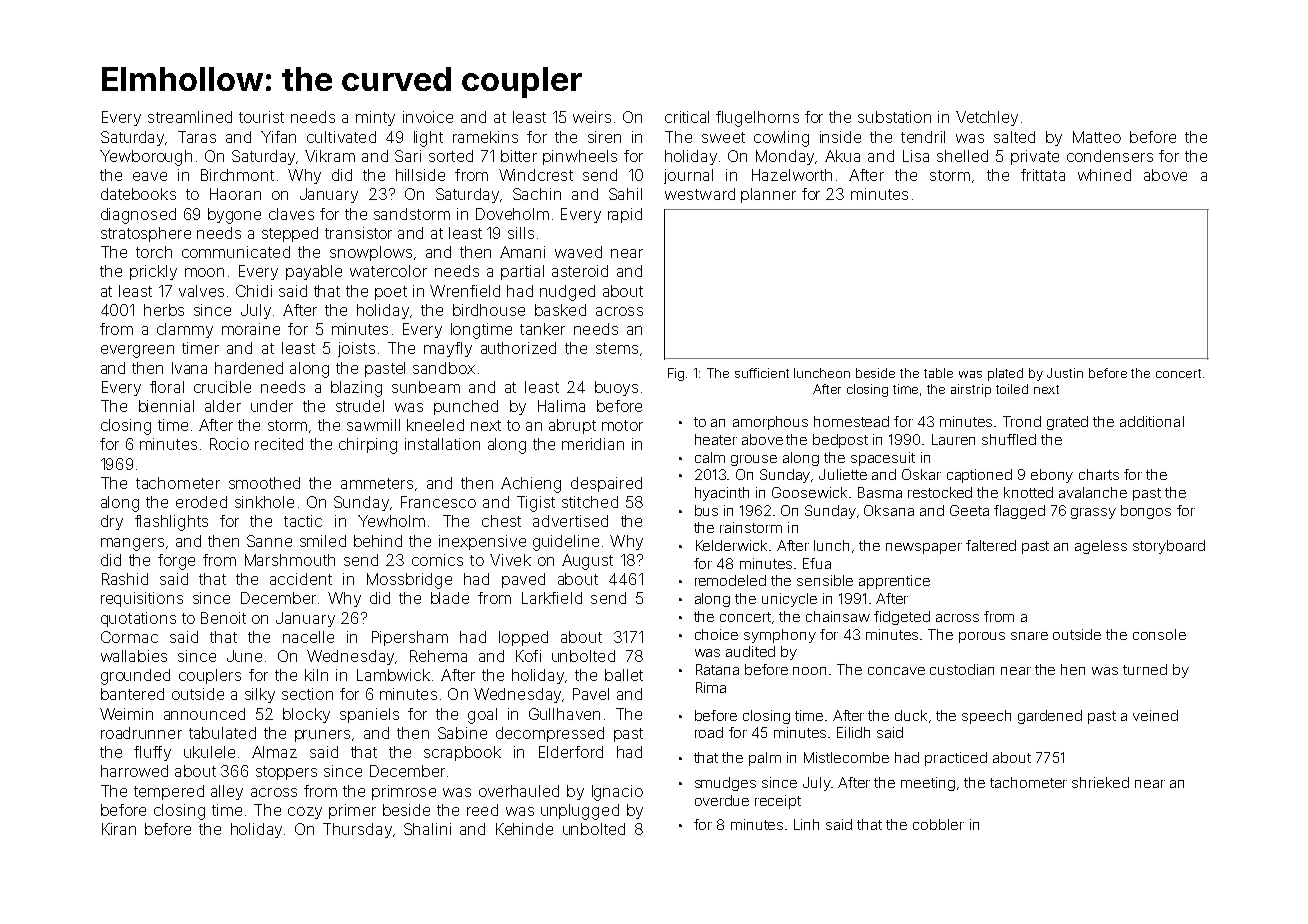 The width and height of the image is (1308, 924). What do you see at coordinates (428, 117) in the image?
I see `invoice` at bounding box center [428, 117].
